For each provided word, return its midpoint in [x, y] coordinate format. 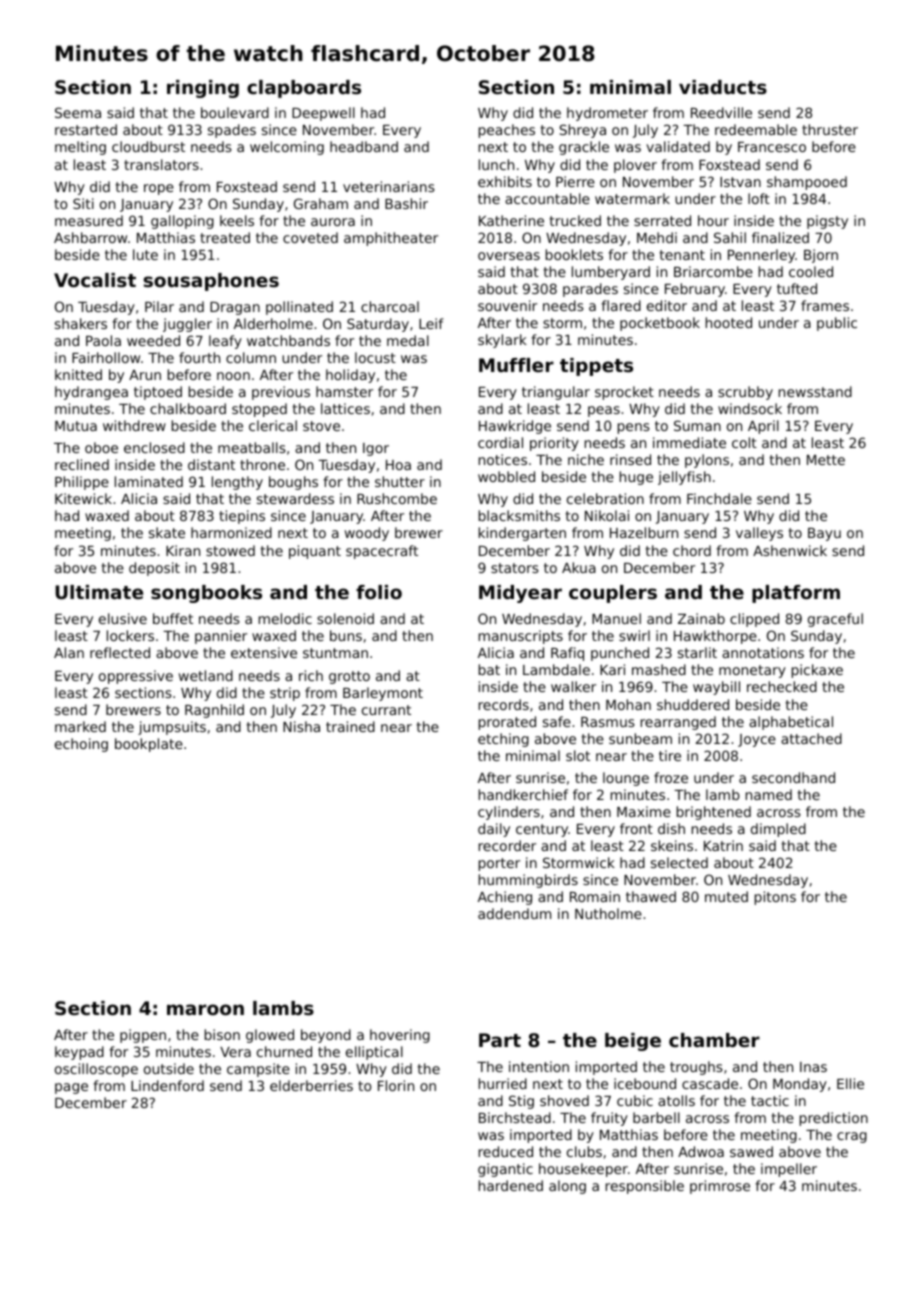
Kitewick [83, 498]
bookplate [149, 745]
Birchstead [515, 1117]
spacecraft [382, 552]
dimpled [778, 830]
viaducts [723, 87]
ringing [203, 89]
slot [578, 755]
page [71, 1088]
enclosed [154, 447]
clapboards [304, 89]
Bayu [824, 534]
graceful [835, 620]
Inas [813, 1067]
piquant [315, 552]
